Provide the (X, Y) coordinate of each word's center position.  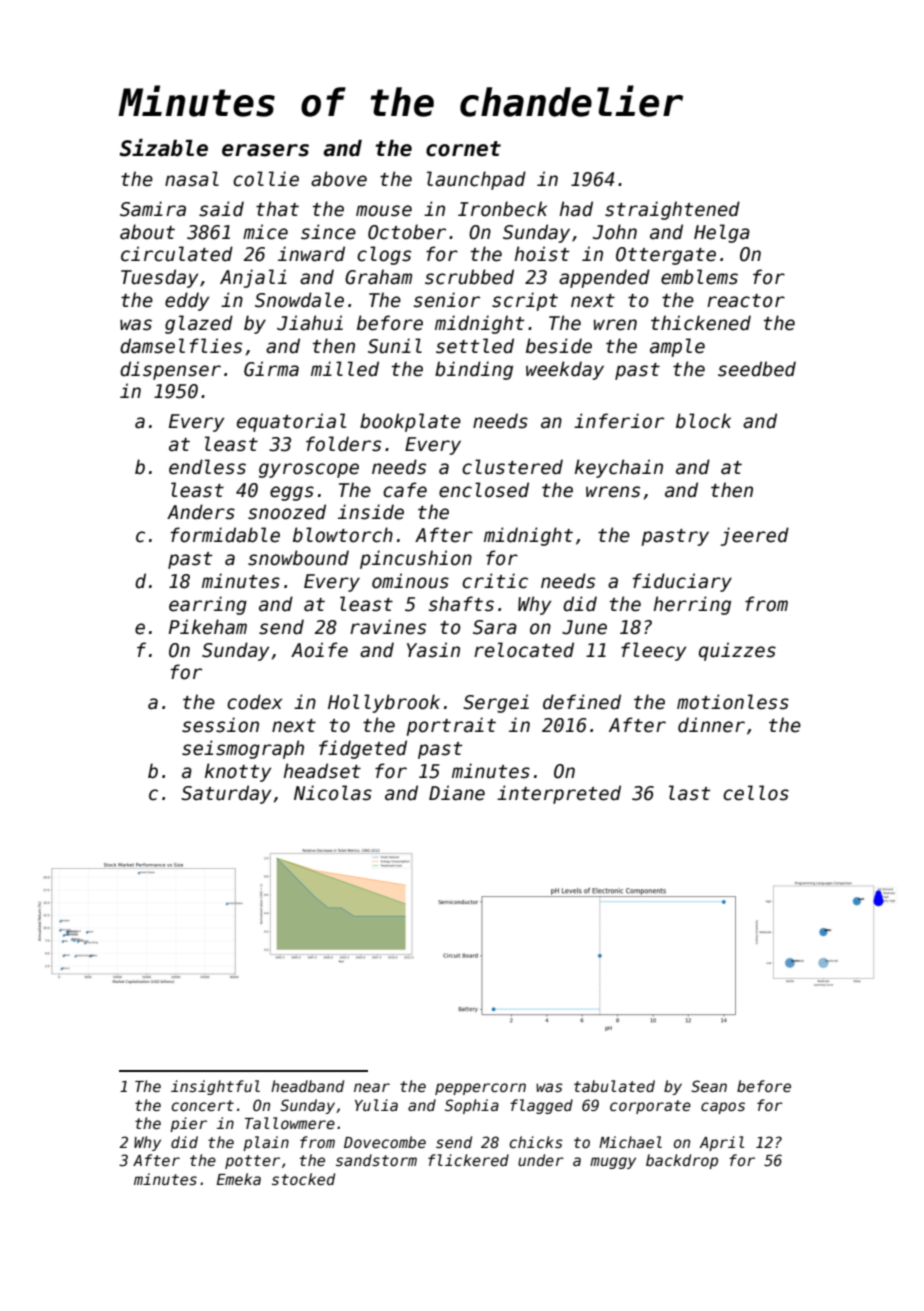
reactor (746, 301)
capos (723, 1108)
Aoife (319, 650)
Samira (153, 209)
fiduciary (682, 582)
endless (207, 467)
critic (495, 581)
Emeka (238, 1179)
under (541, 1160)
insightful (215, 1087)
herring (692, 605)
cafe (405, 490)
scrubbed (469, 277)
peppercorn (480, 1089)
